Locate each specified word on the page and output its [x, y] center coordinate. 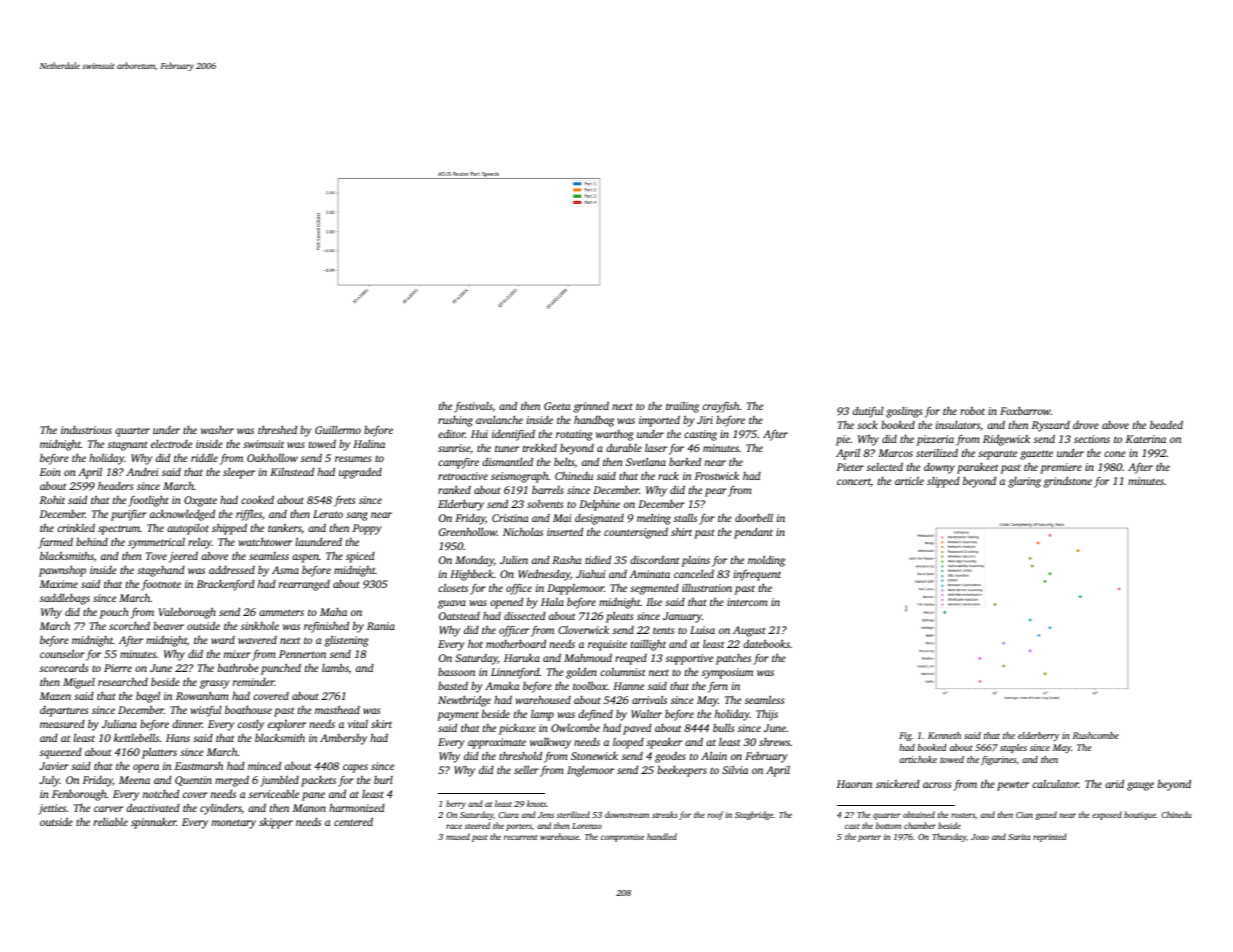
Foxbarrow [1025, 410]
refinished [326, 627]
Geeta [557, 406]
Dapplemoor [575, 589]
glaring [1024, 482]
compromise [622, 838]
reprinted [1050, 837]
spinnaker [153, 823]
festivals [473, 407]
